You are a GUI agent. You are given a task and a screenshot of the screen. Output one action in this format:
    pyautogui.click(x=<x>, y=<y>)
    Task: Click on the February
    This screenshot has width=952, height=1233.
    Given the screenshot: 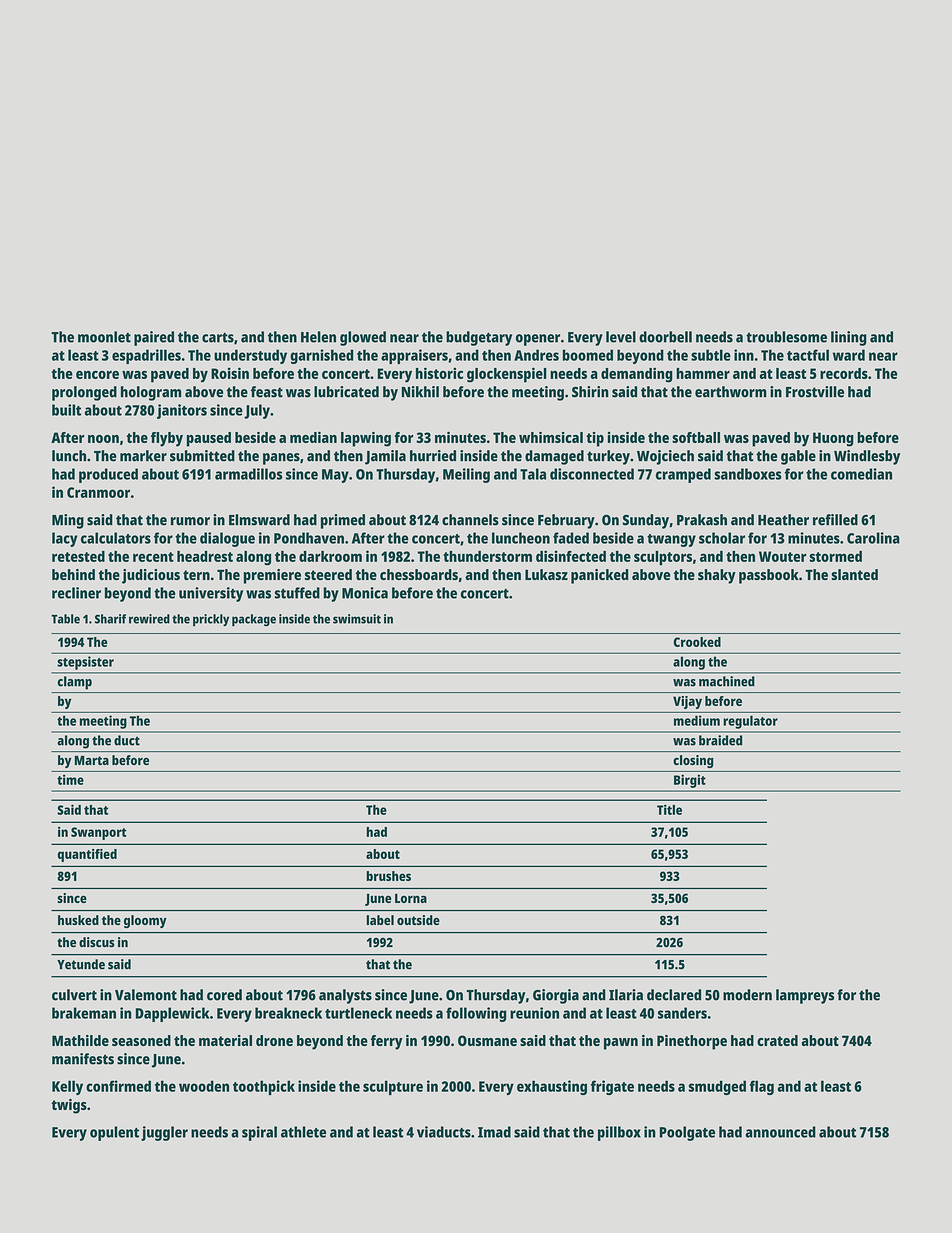 What is the action you would take?
    pyautogui.click(x=566, y=521)
